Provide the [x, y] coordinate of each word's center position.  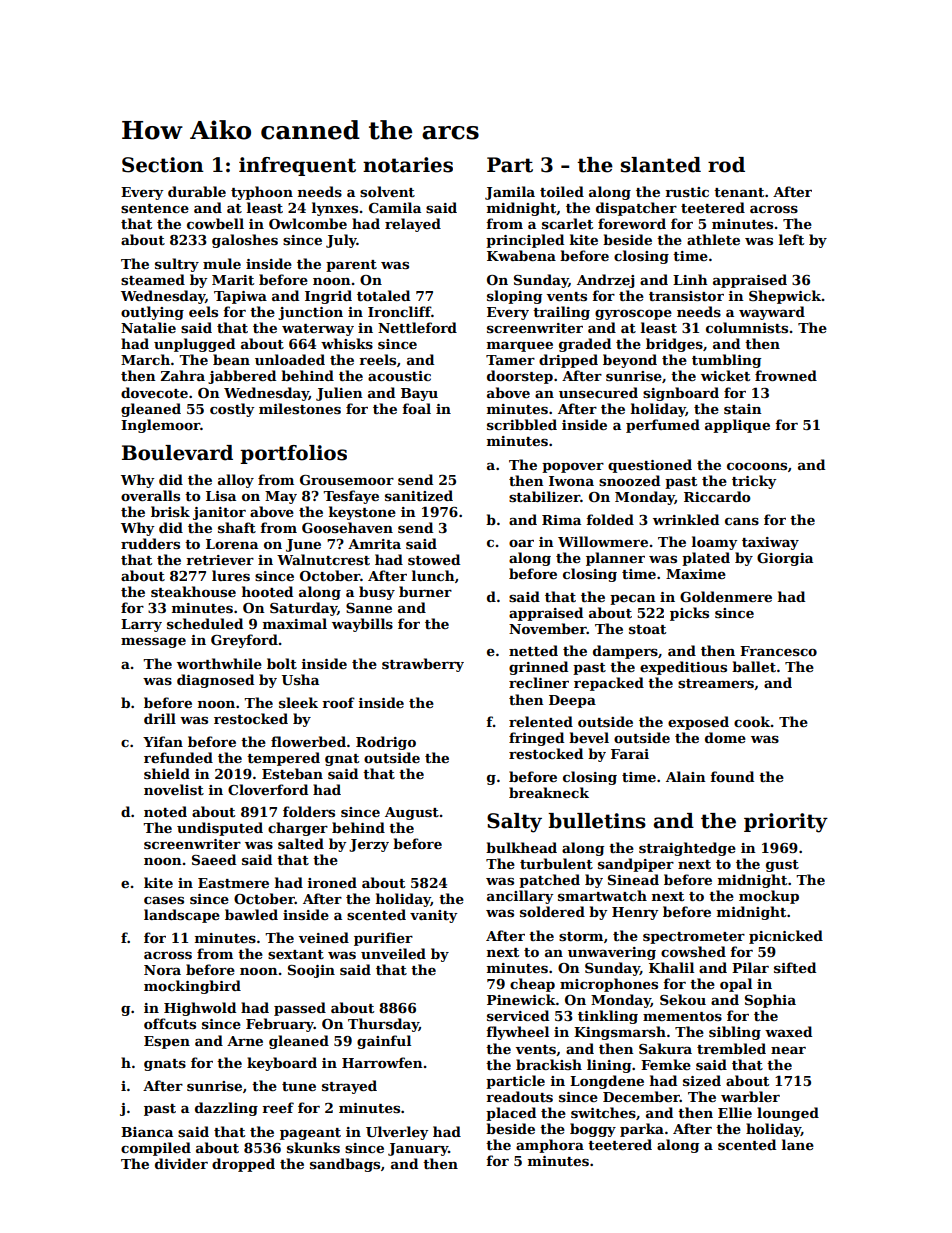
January [418, 1149]
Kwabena [521, 255]
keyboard [282, 1064]
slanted [661, 165]
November [548, 628]
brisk [170, 511]
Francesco [778, 651]
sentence [155, 208]
